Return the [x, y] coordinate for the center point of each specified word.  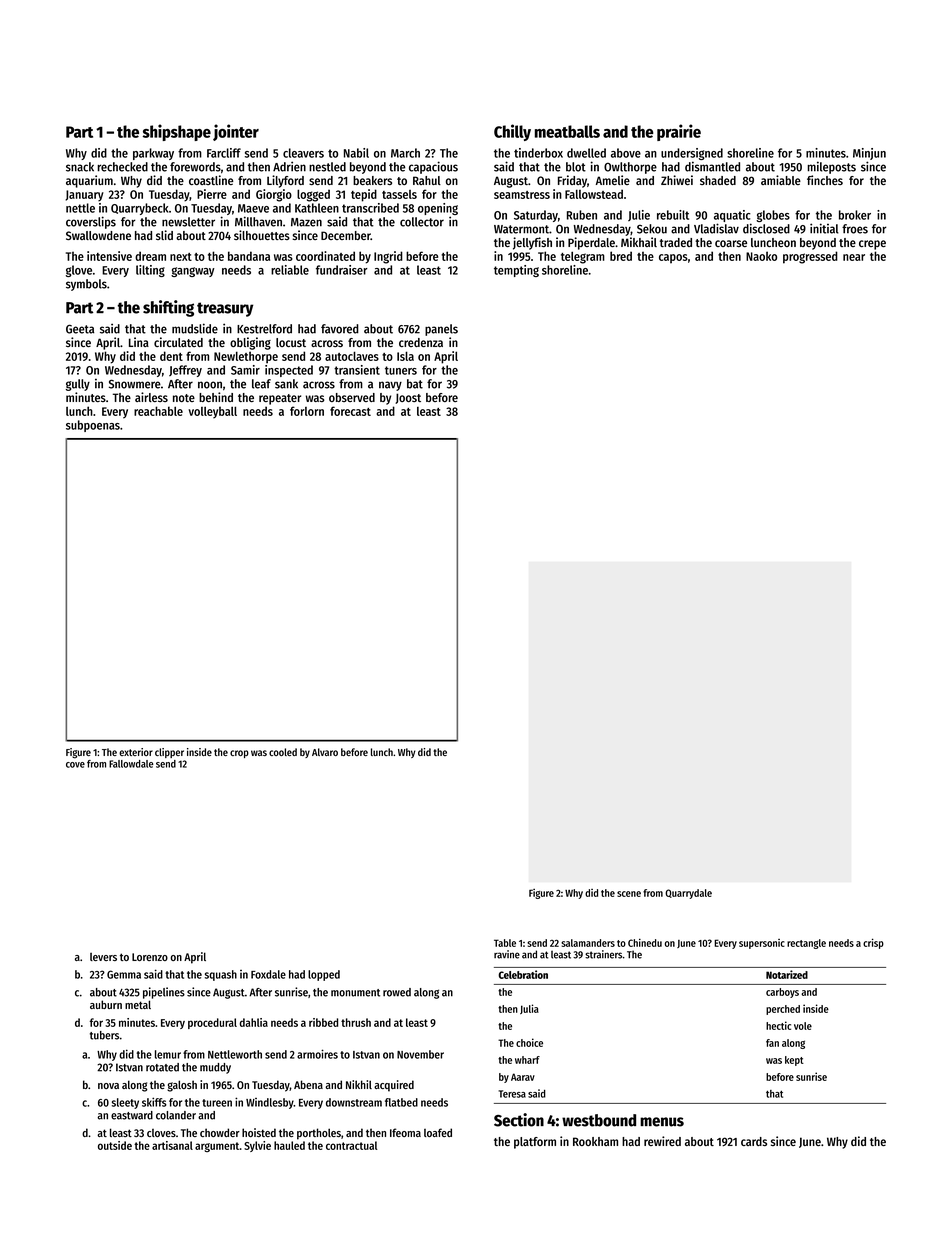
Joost [408, 398]
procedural [212, 1023]
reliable [290, 270]
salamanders [588, 943]
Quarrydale [688, 894]
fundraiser [342, 270]
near [854, 257]
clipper [169, 753]
